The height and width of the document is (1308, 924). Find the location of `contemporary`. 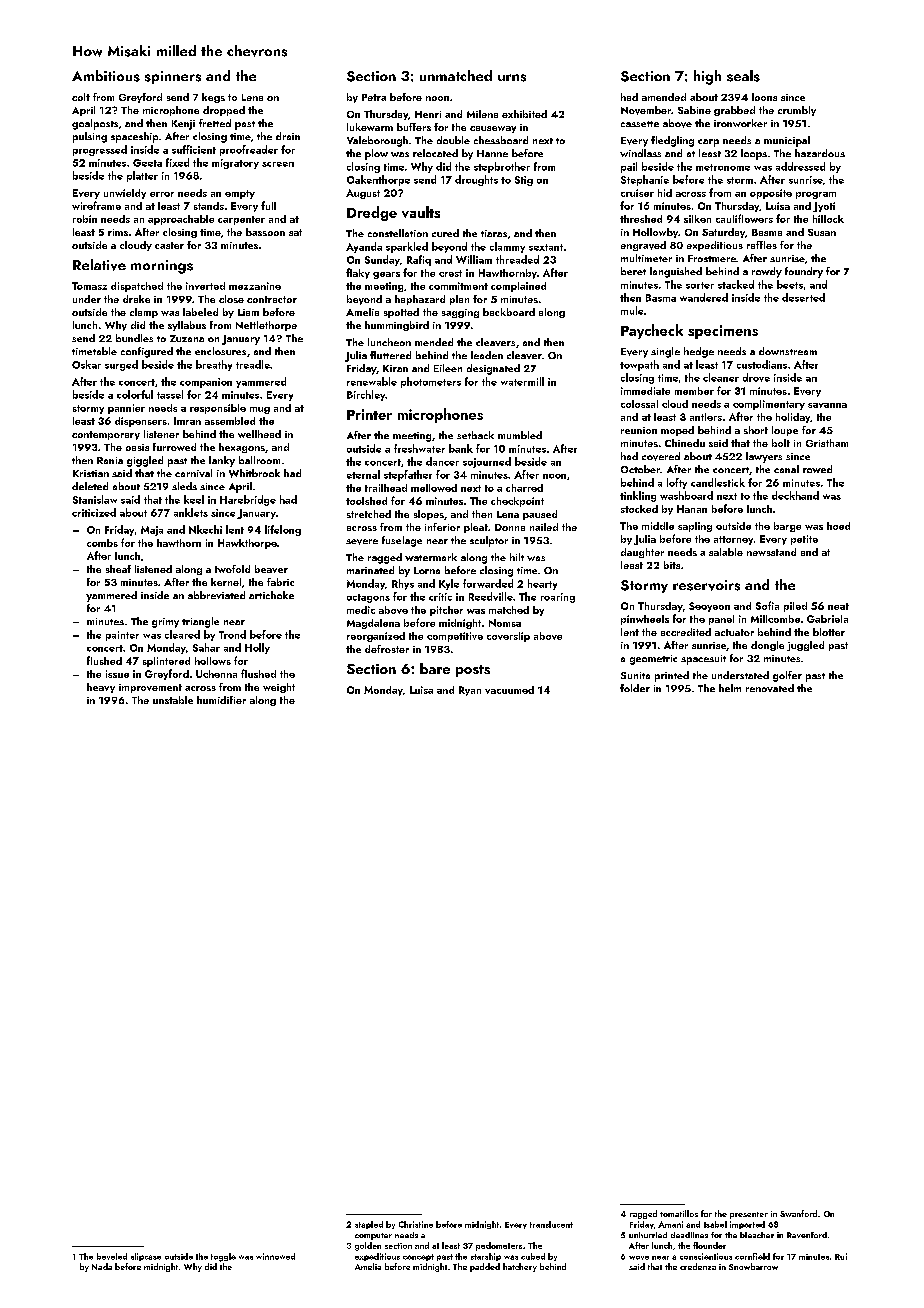

contemporary is located at coordinates (106, 435).
